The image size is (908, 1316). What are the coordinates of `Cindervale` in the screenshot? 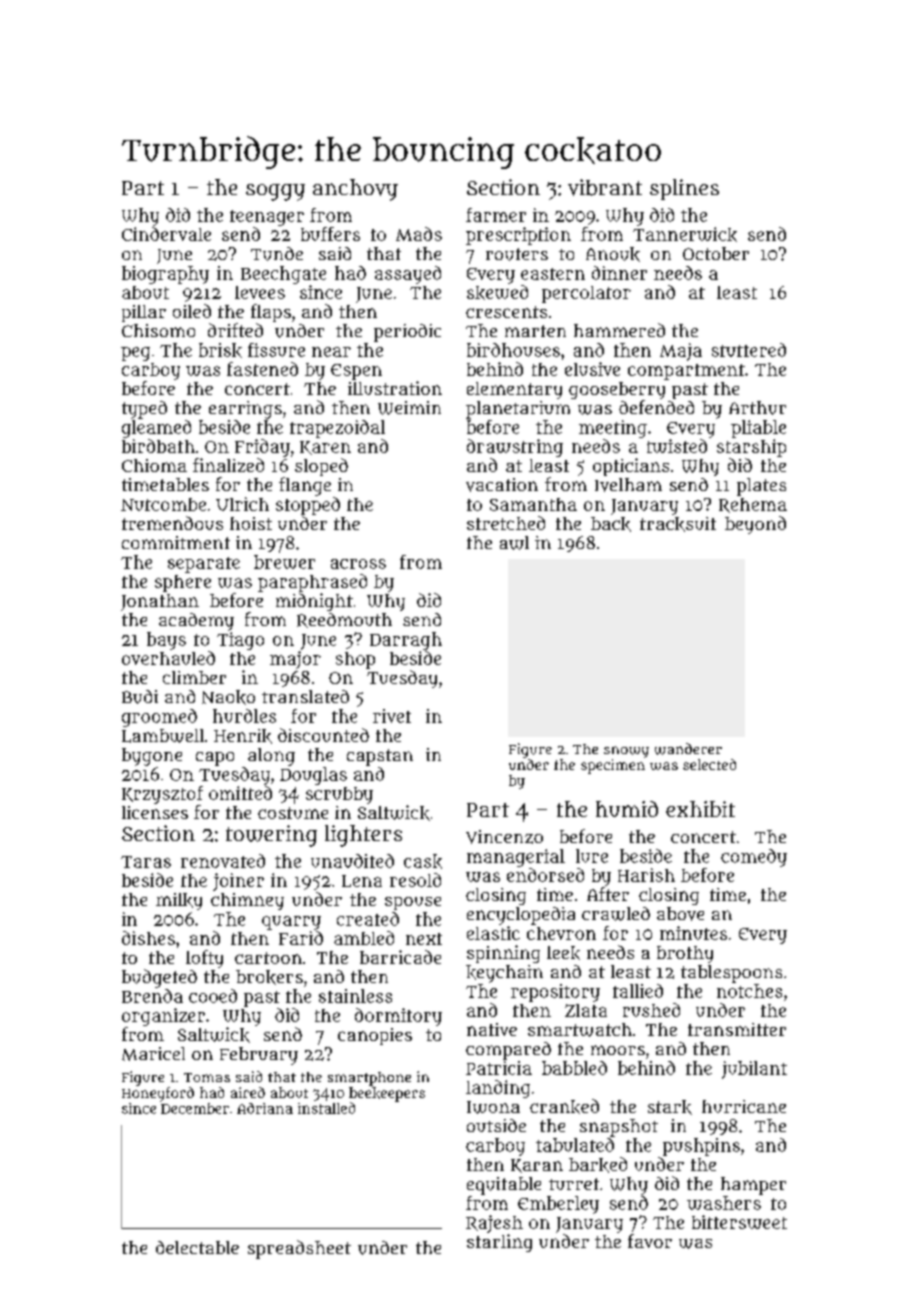 It's located at (166, 234).
